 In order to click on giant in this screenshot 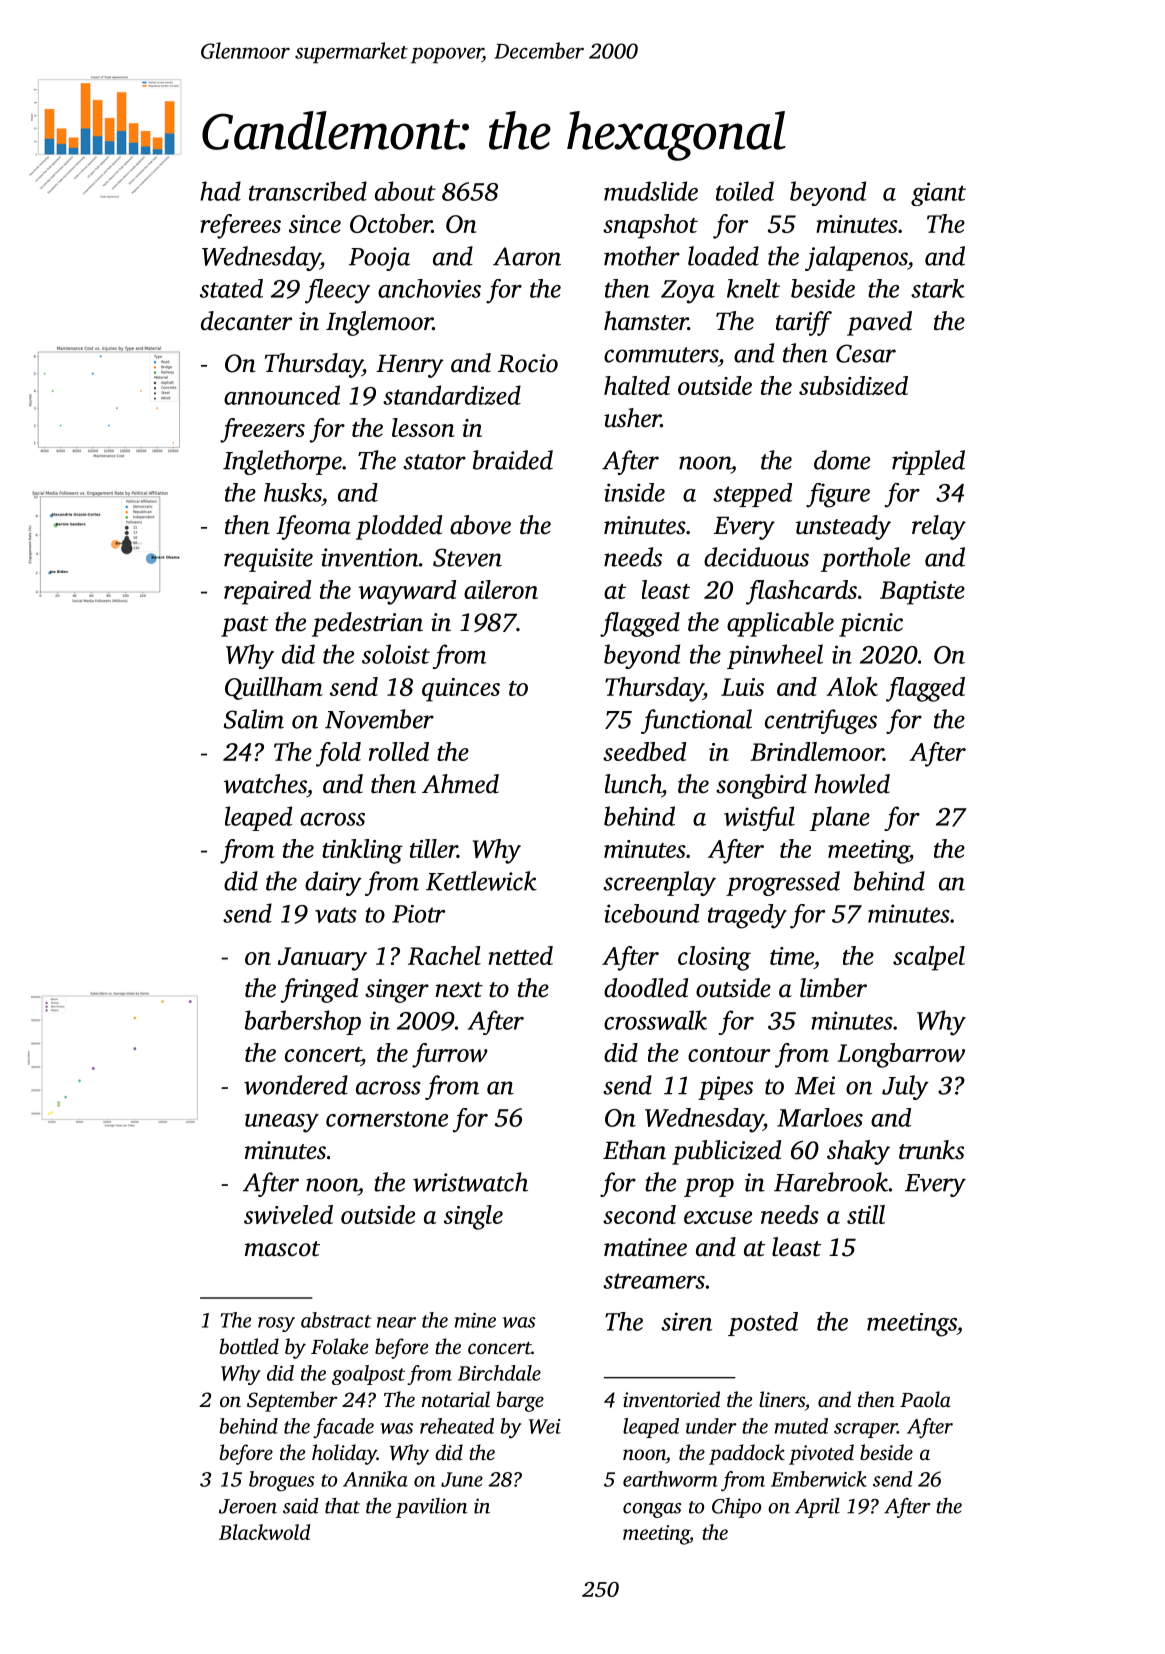, I will do `click(938, 194)`.
